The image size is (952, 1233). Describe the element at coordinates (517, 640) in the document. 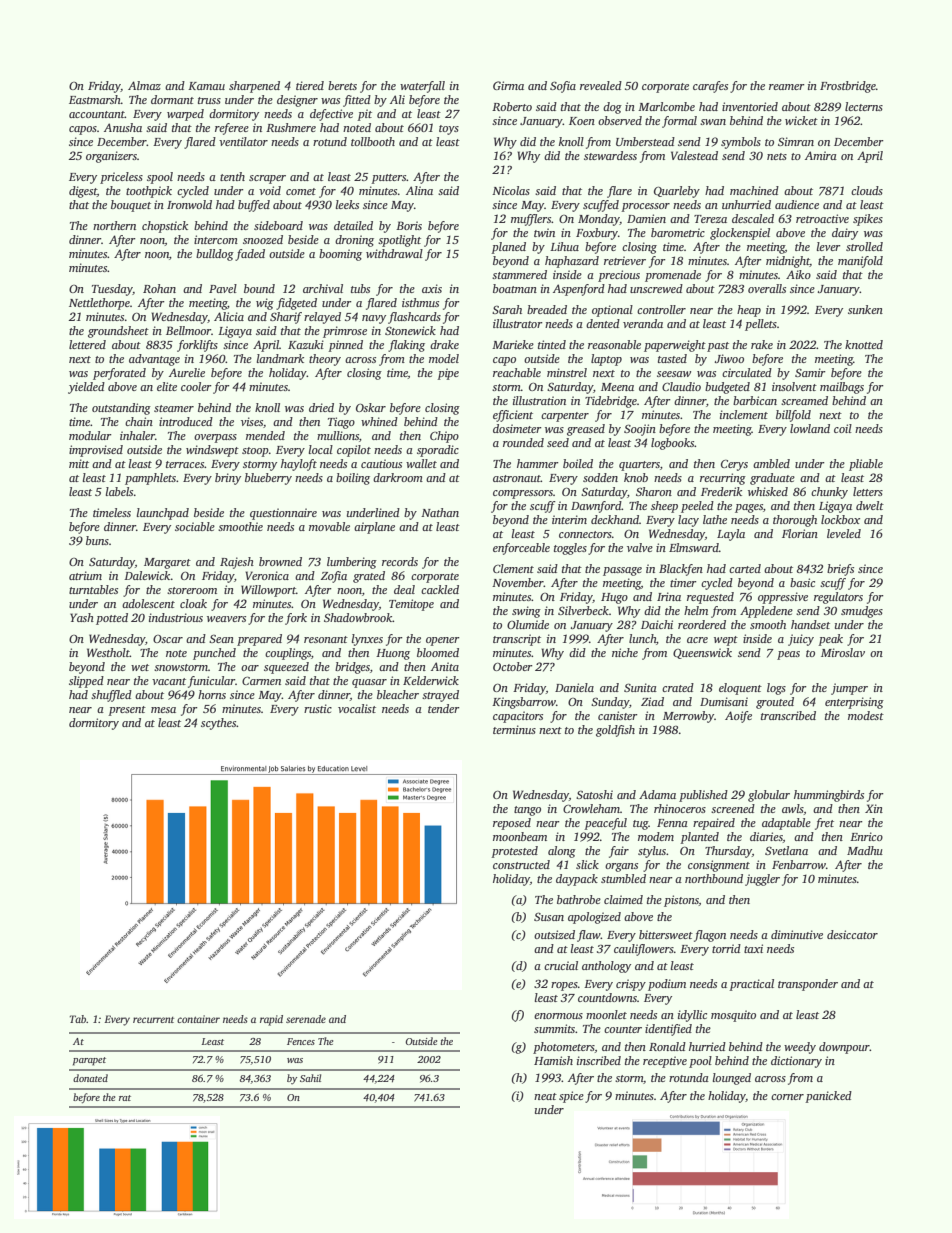

I see `transcript` at that location.
